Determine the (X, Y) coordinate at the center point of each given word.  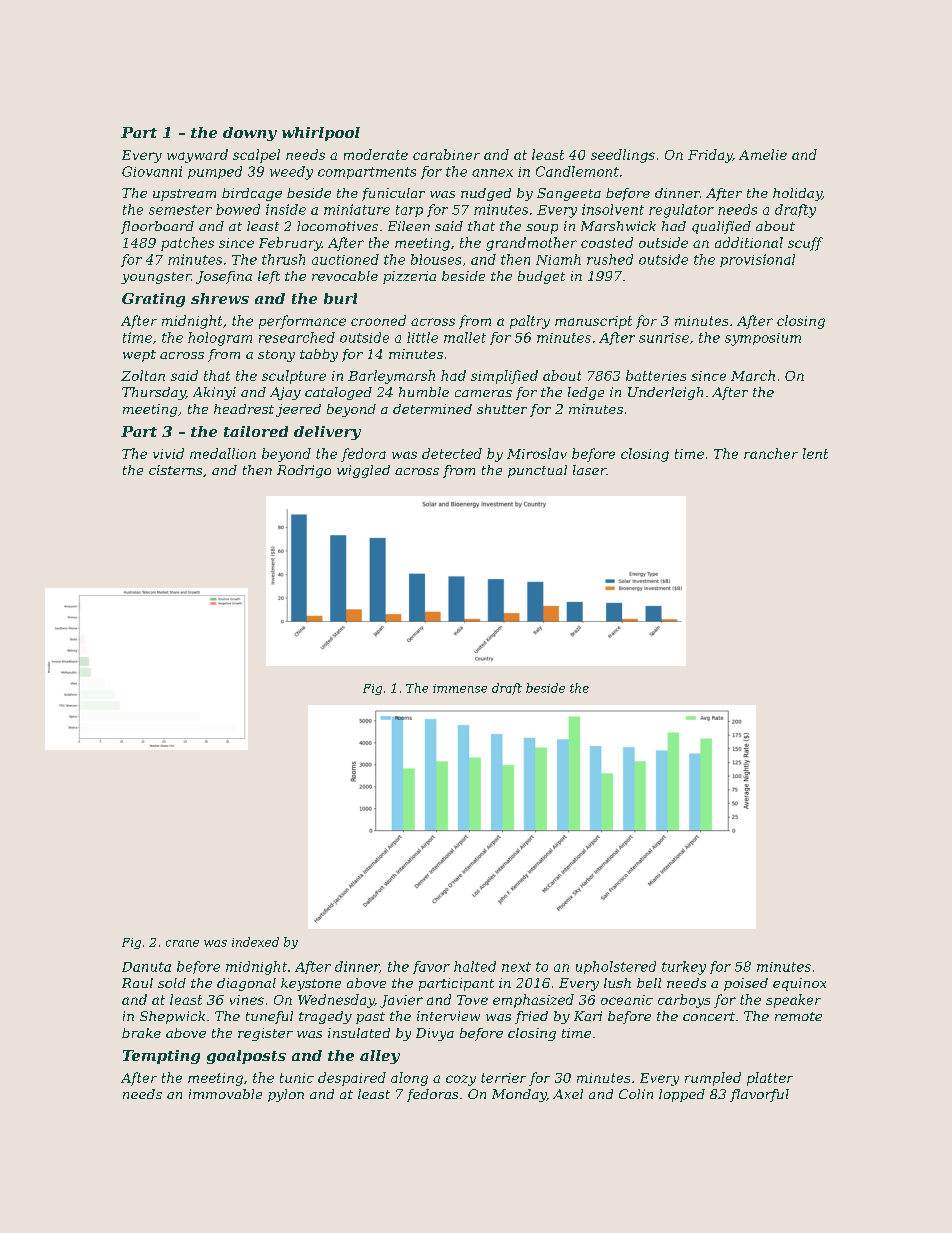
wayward (197, 156)
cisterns (175, 470)
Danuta (146, 967)
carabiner (446, 154)
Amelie (763, 154)
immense (460, 688)
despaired (352, 1079)
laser (589, 470)
